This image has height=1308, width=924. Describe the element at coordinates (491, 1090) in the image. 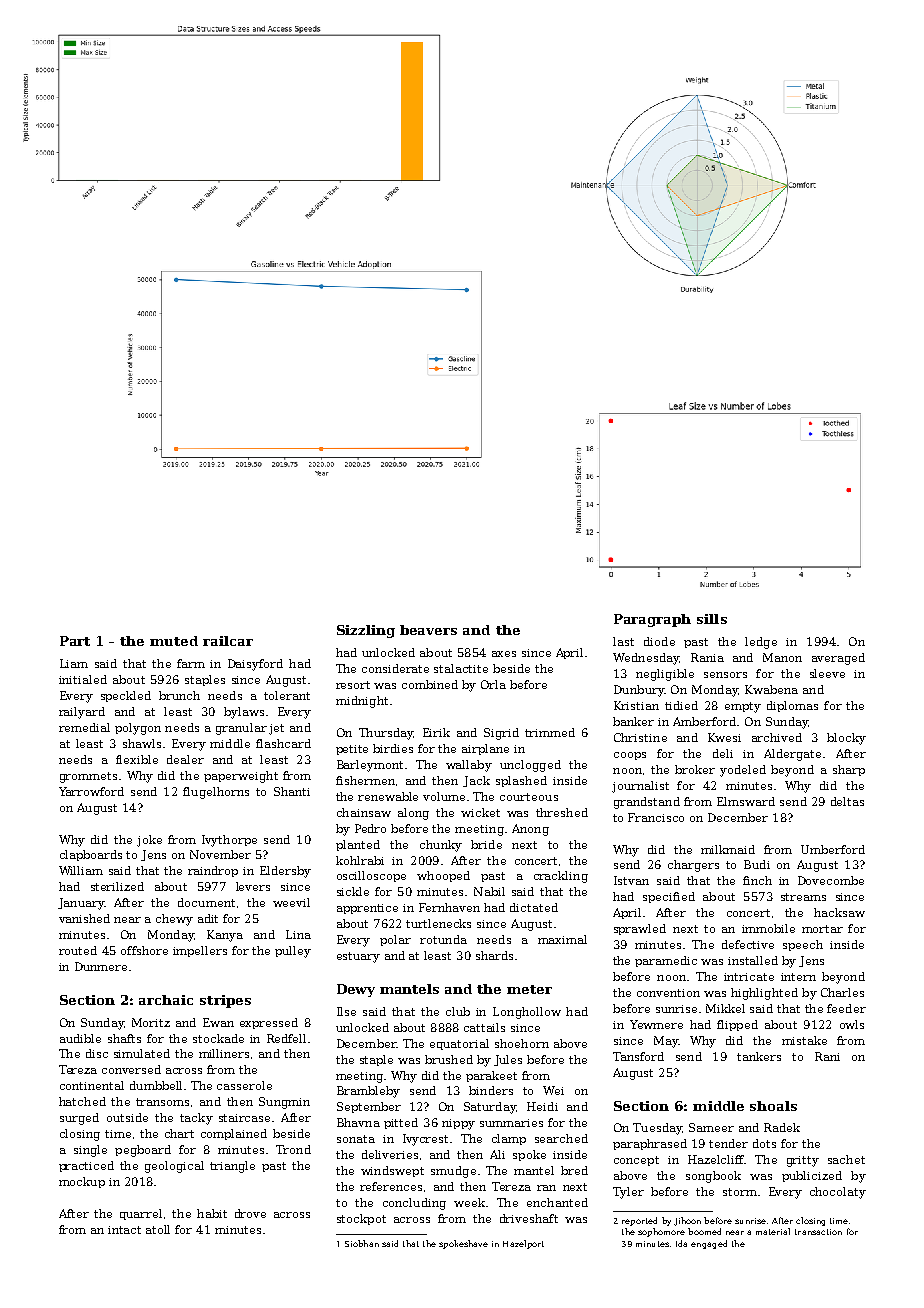

I see `binders` at that location.
